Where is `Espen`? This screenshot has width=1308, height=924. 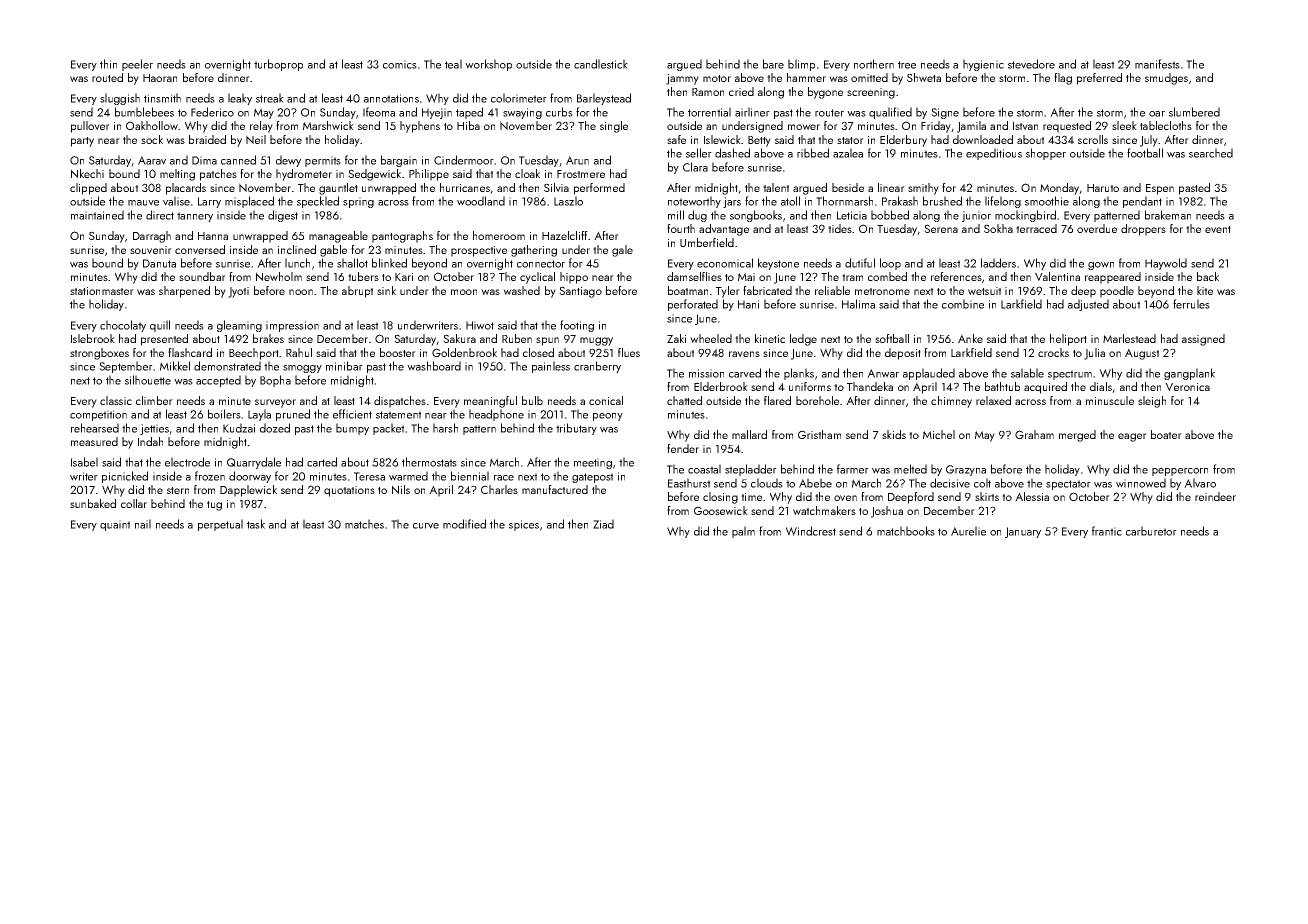
Espen is located at coordinates (1160, 189).
